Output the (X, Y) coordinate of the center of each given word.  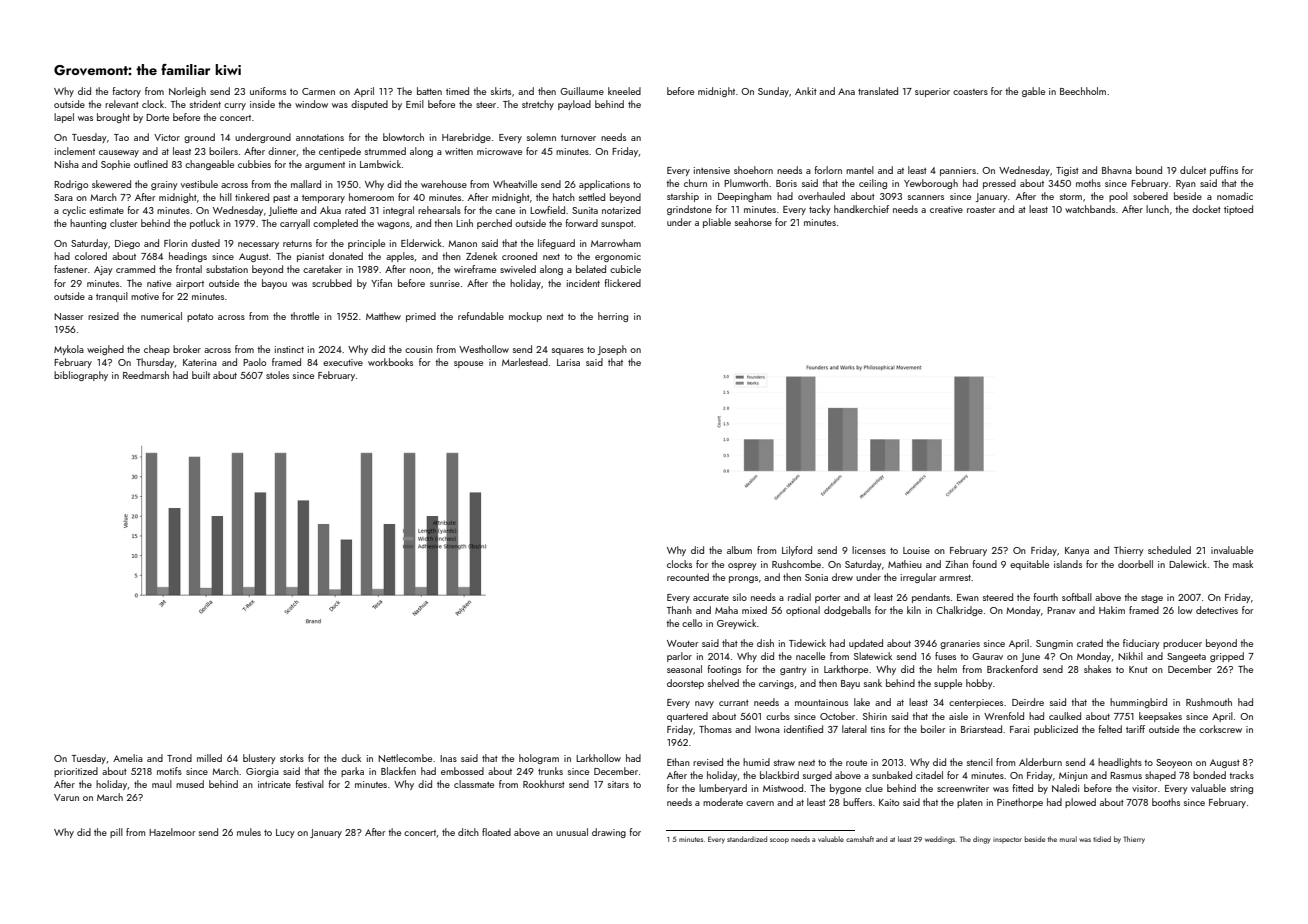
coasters (970, 92)
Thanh (679, 610)
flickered (622, 283)
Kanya (1077, 551)
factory (126, 92)
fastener (70, 269)
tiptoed (1238, 210)
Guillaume (582, 91)
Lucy (285, 833)
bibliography (81, 376)
